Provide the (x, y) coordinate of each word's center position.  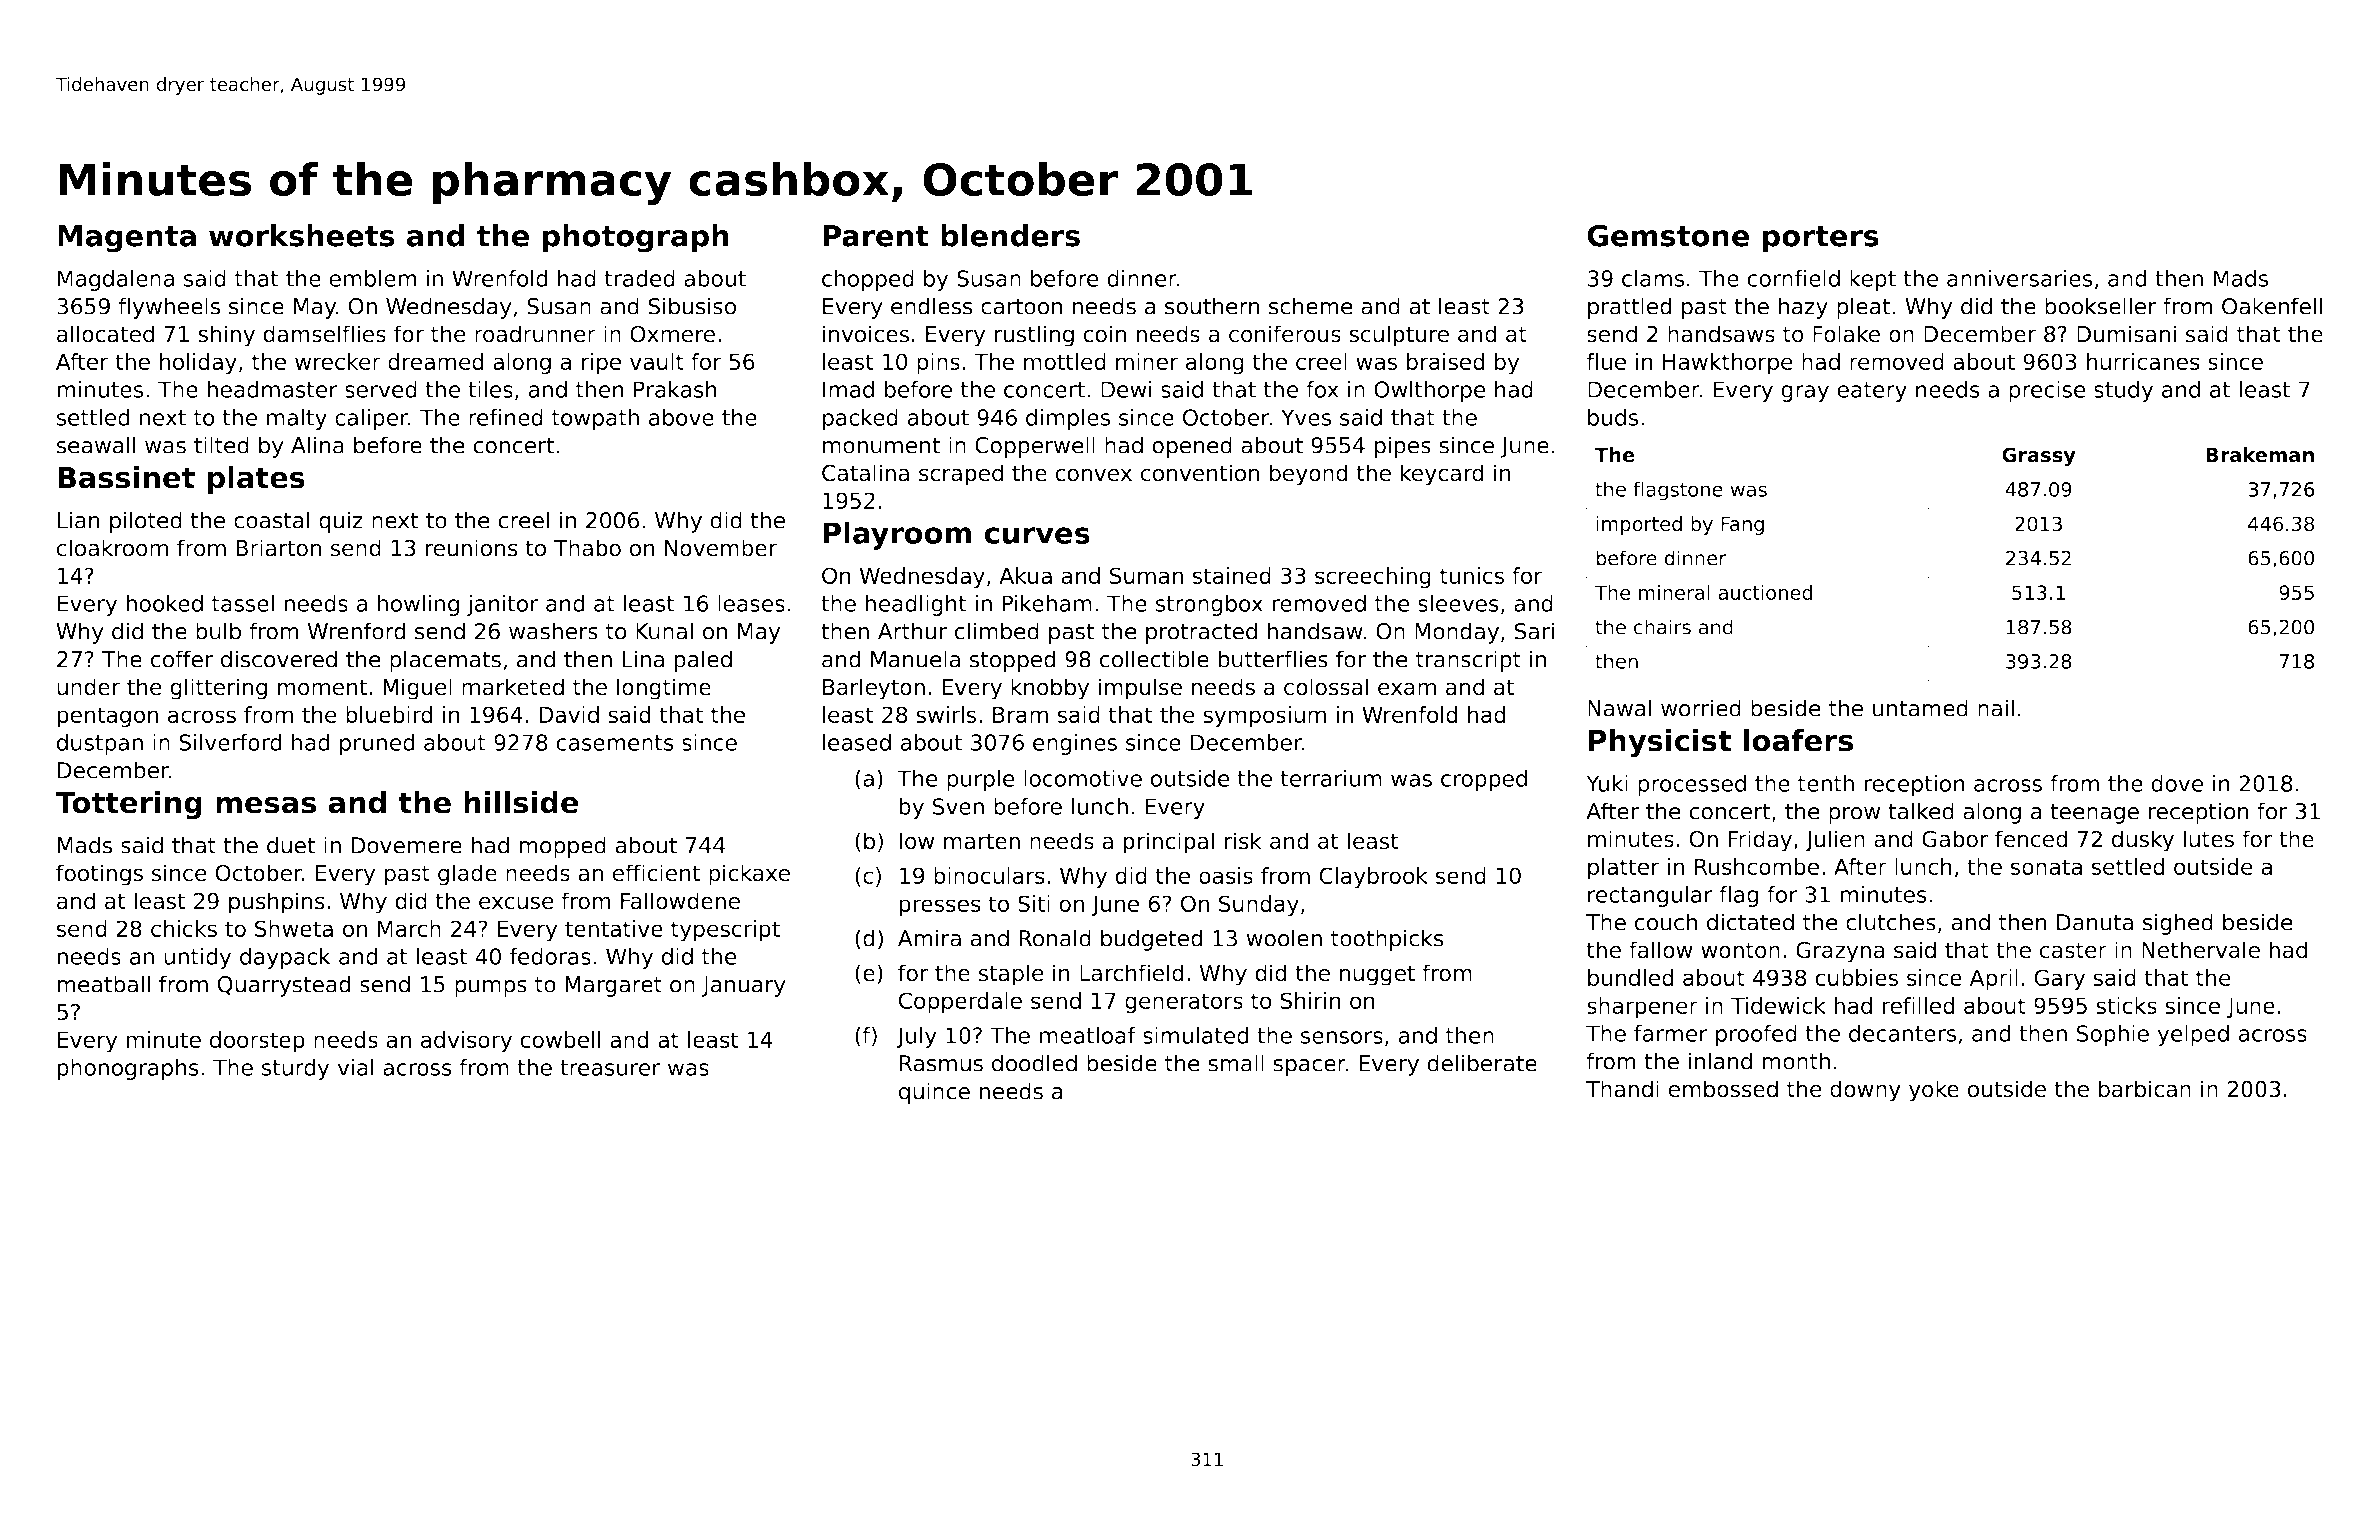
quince (934, 1093)
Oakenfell (2272, 306)
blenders (1010, 235)
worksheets (302, 235)
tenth (1826, 783)
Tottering (129, 805)
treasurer (610, 1068)
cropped (1484, 780)
